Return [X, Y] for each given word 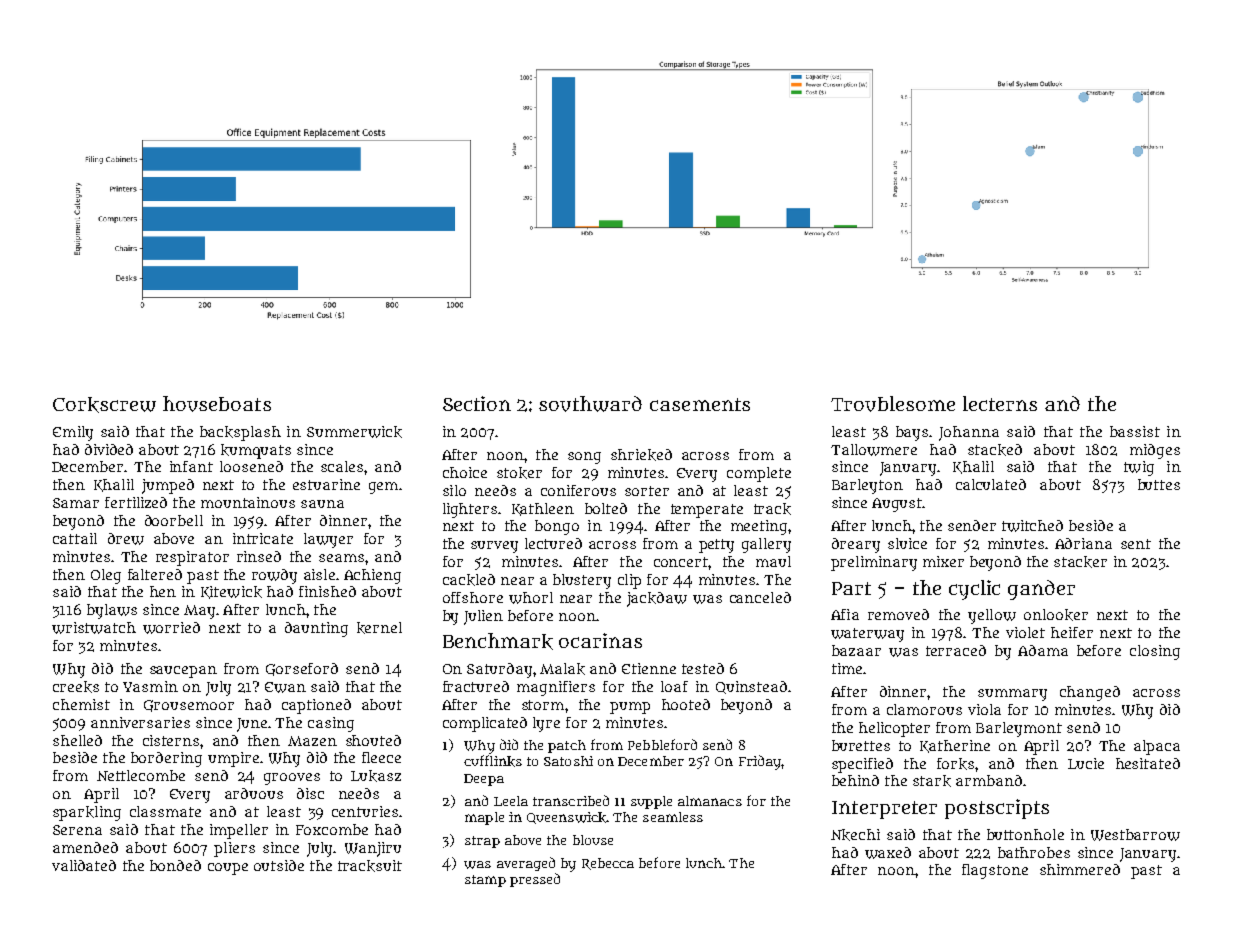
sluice [907, 543]
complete [759, 474]
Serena [77, 830]
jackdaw [657, 599]
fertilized [136, 502]
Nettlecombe [141, 775]
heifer [1072, 632]
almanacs [710, 801]
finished [327, 591]
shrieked [641, 455]
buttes [1159, 484]
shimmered [1080, 869]
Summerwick [354, 432]
